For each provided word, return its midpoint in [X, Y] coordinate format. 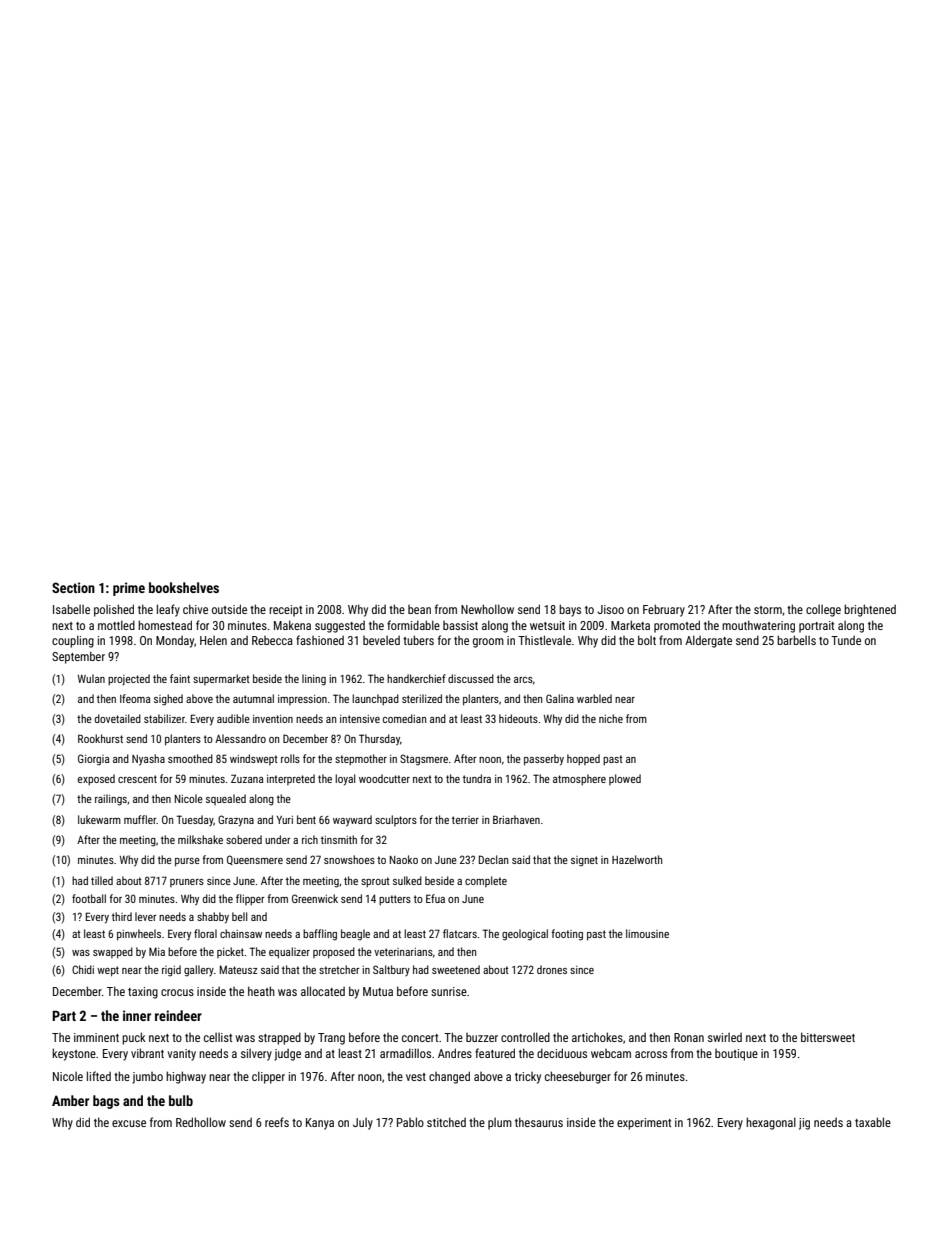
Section [73, 587]
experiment [644, 1124]
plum [500, 1124]
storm [768, 610]
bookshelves [184, 587]
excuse [129, 1123]
